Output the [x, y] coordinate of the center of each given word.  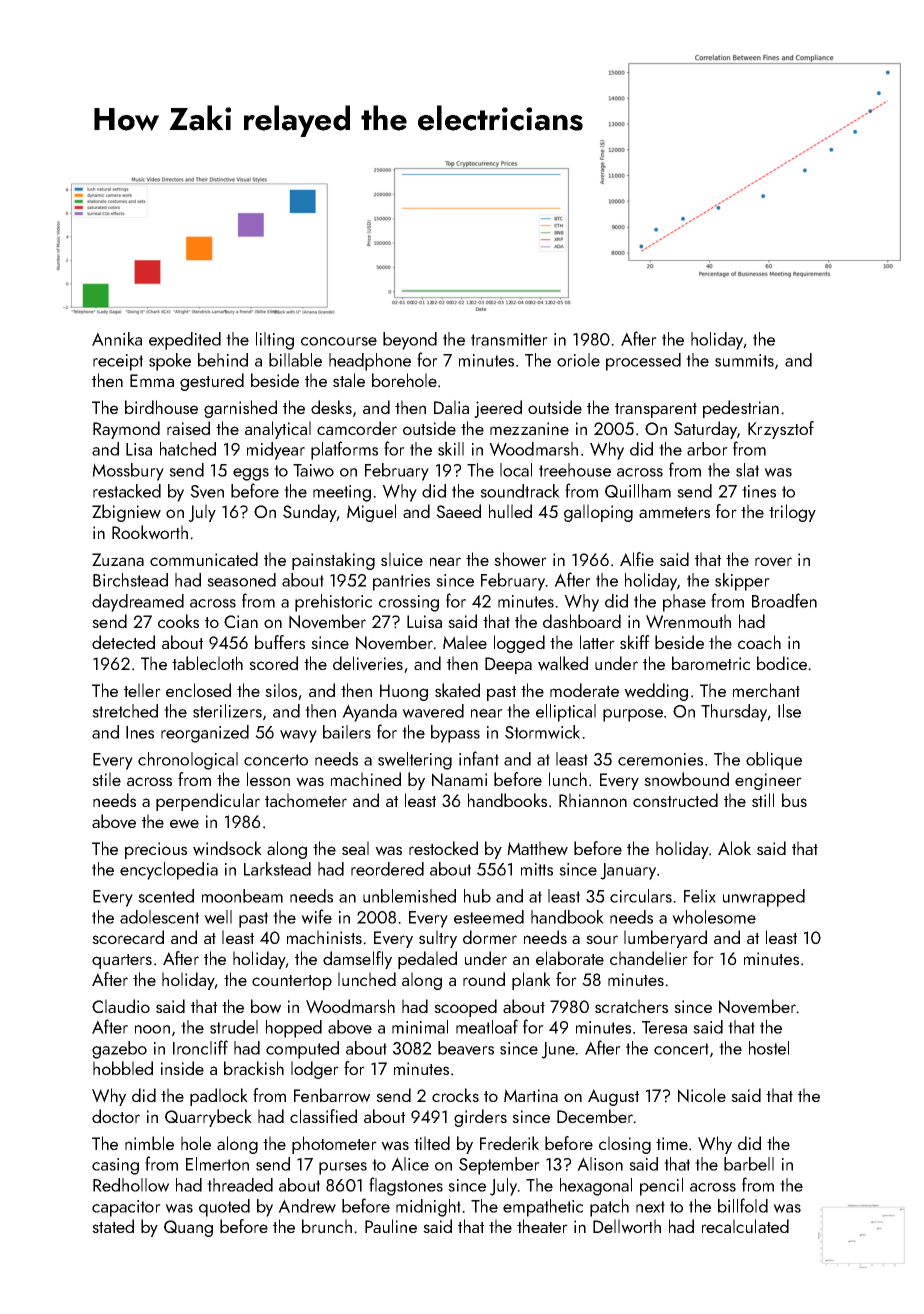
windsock [227, 848]
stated [113, 1226]
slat [747, 470]
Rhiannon [593, 800]
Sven [207, 491]
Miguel [371, 513]
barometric [711, 663]
